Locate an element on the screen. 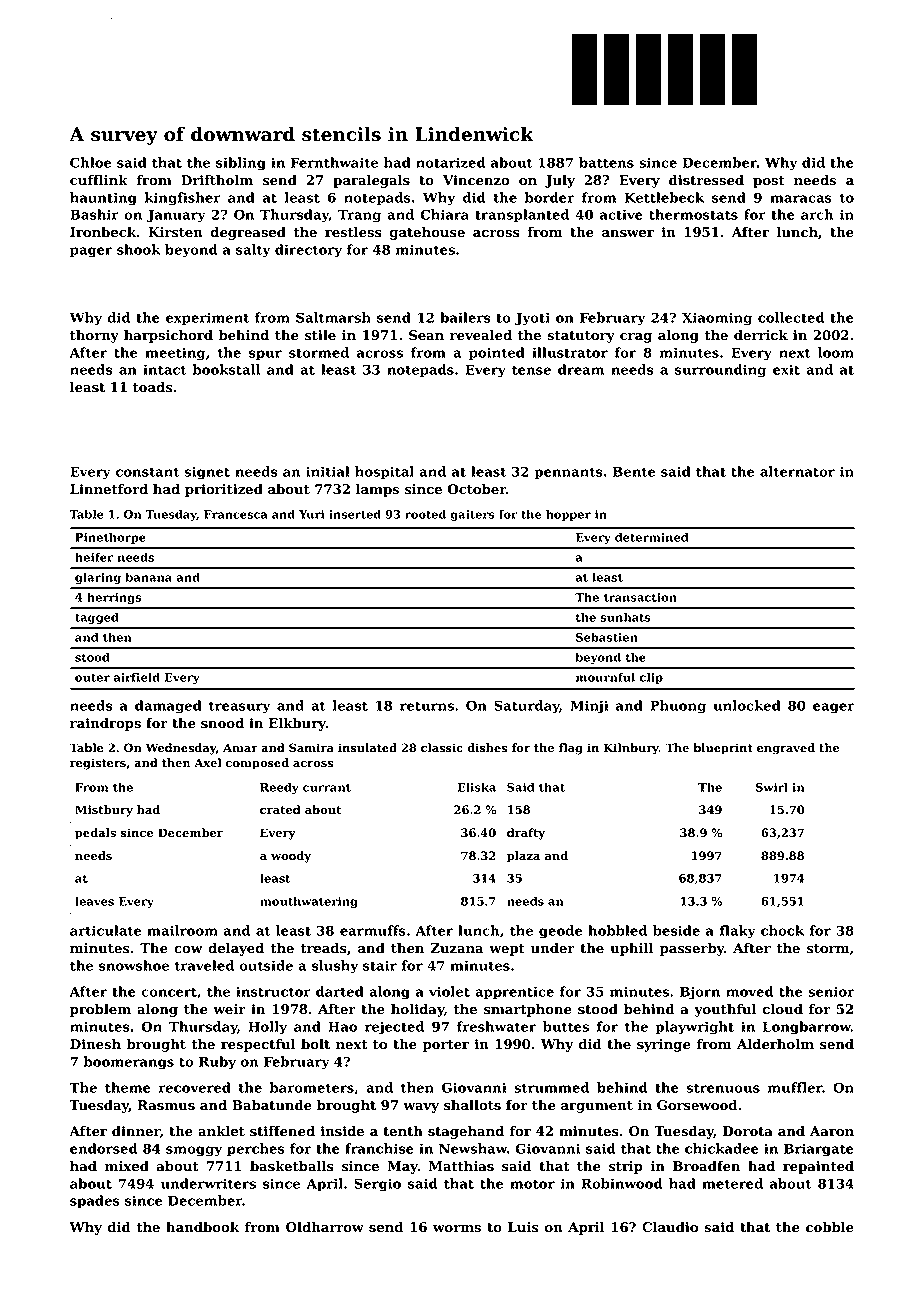  Rasmus is located at coordinates (166, 1105).
